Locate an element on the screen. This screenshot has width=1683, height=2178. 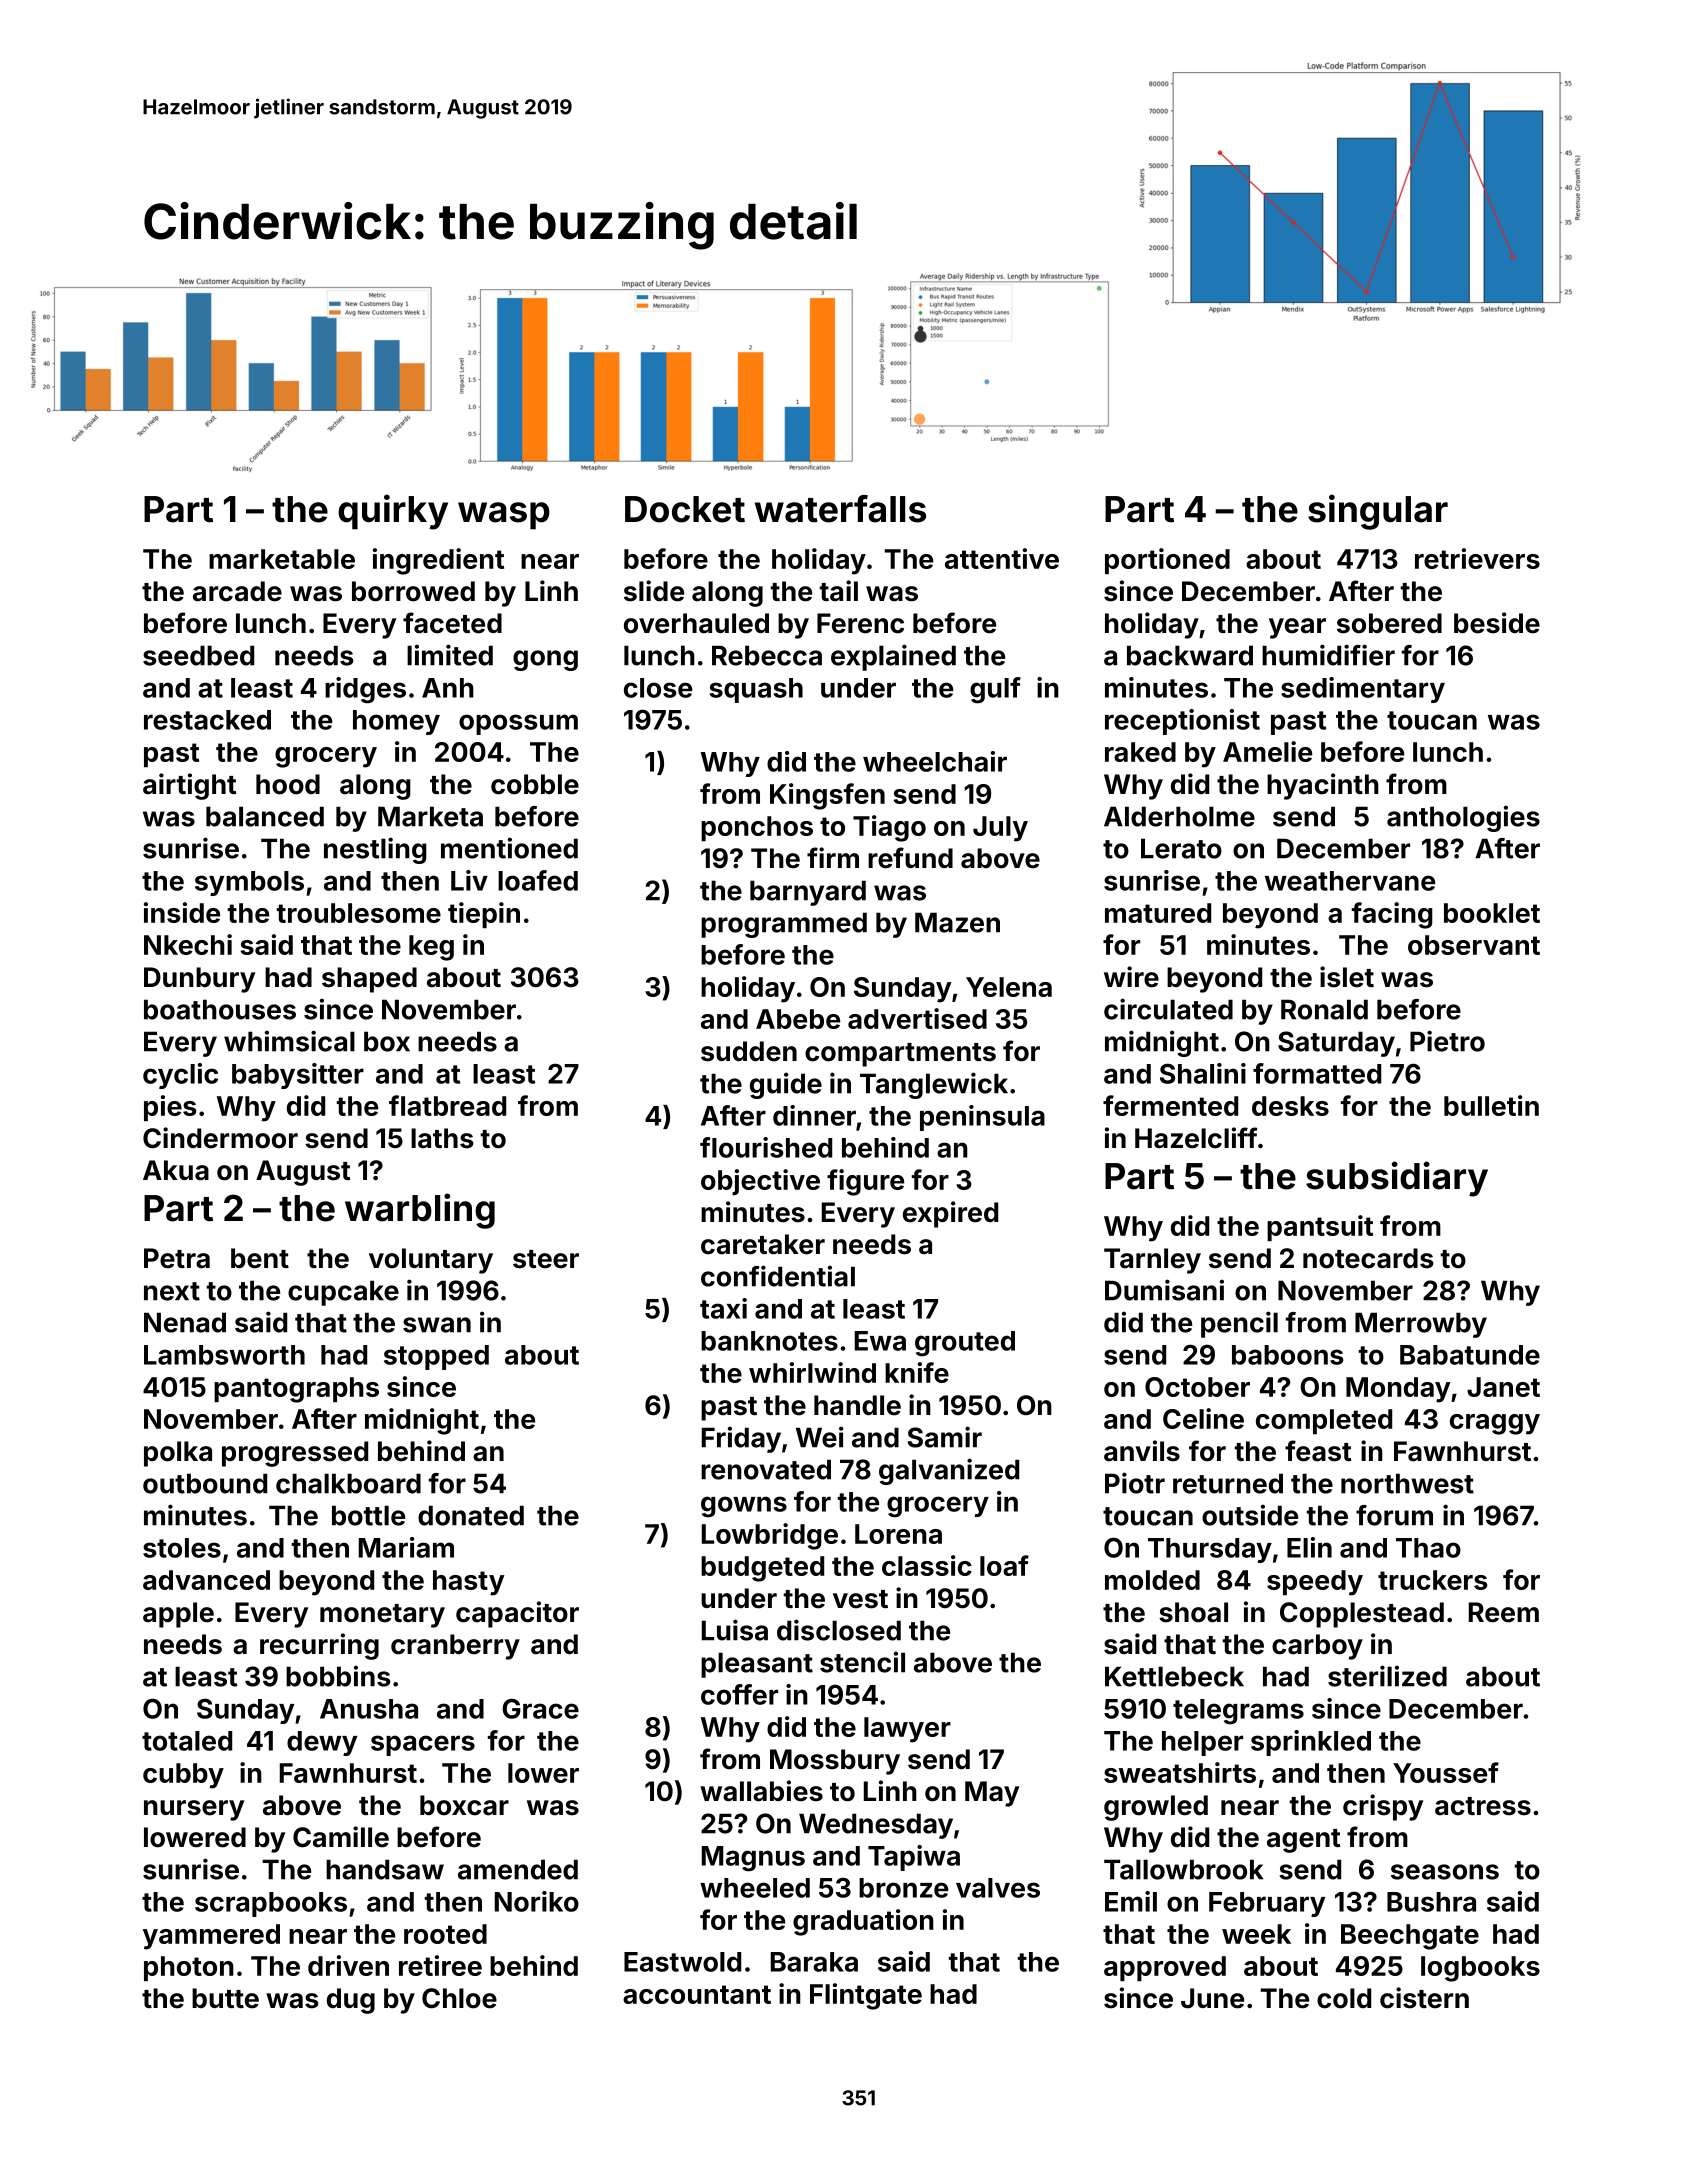
wallabies is located at coordinates (761, 1791).
